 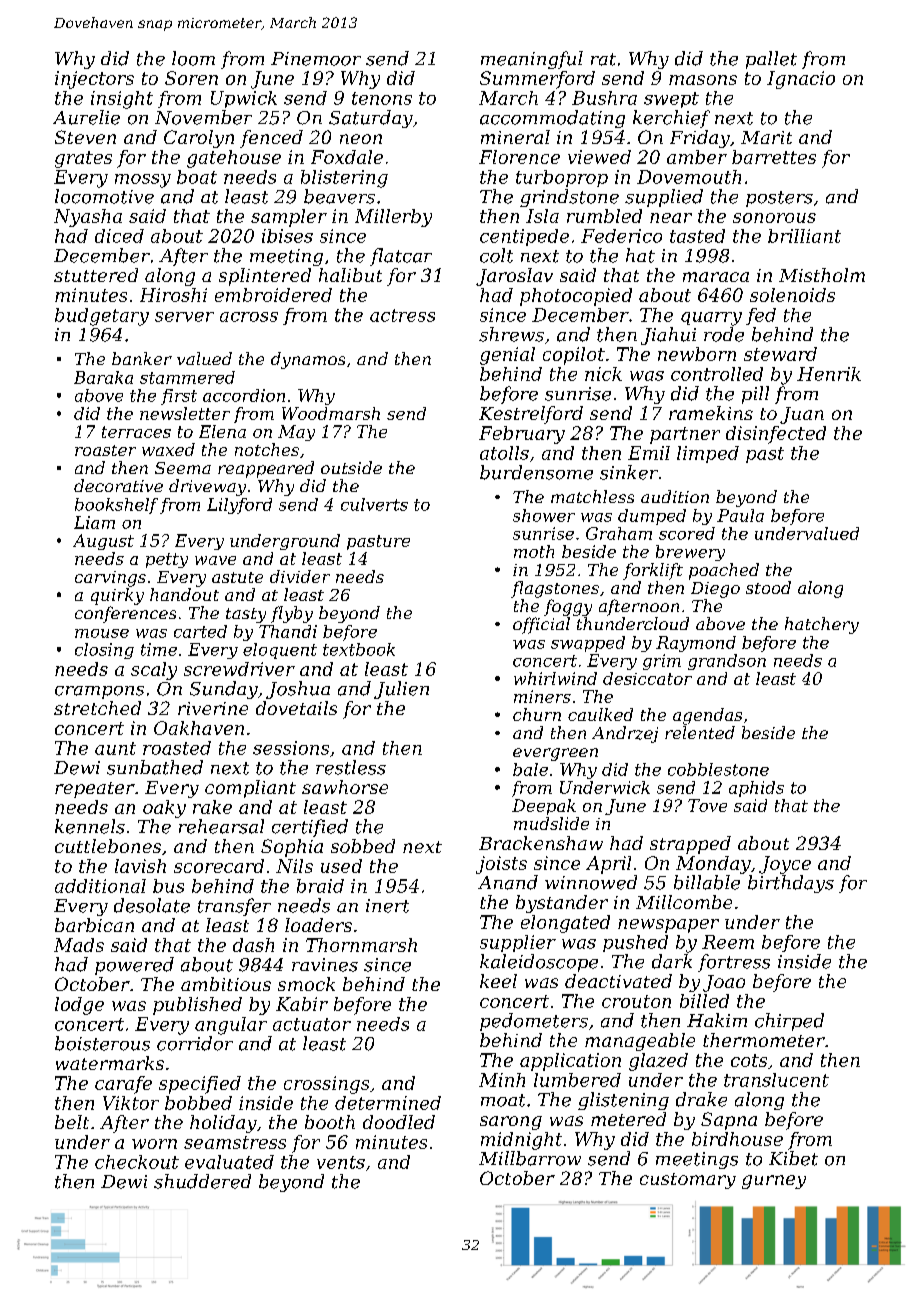 What do you see at coordinates (393, 218) in the page?
I see `Millerby` at bounding box center [393, 218].
